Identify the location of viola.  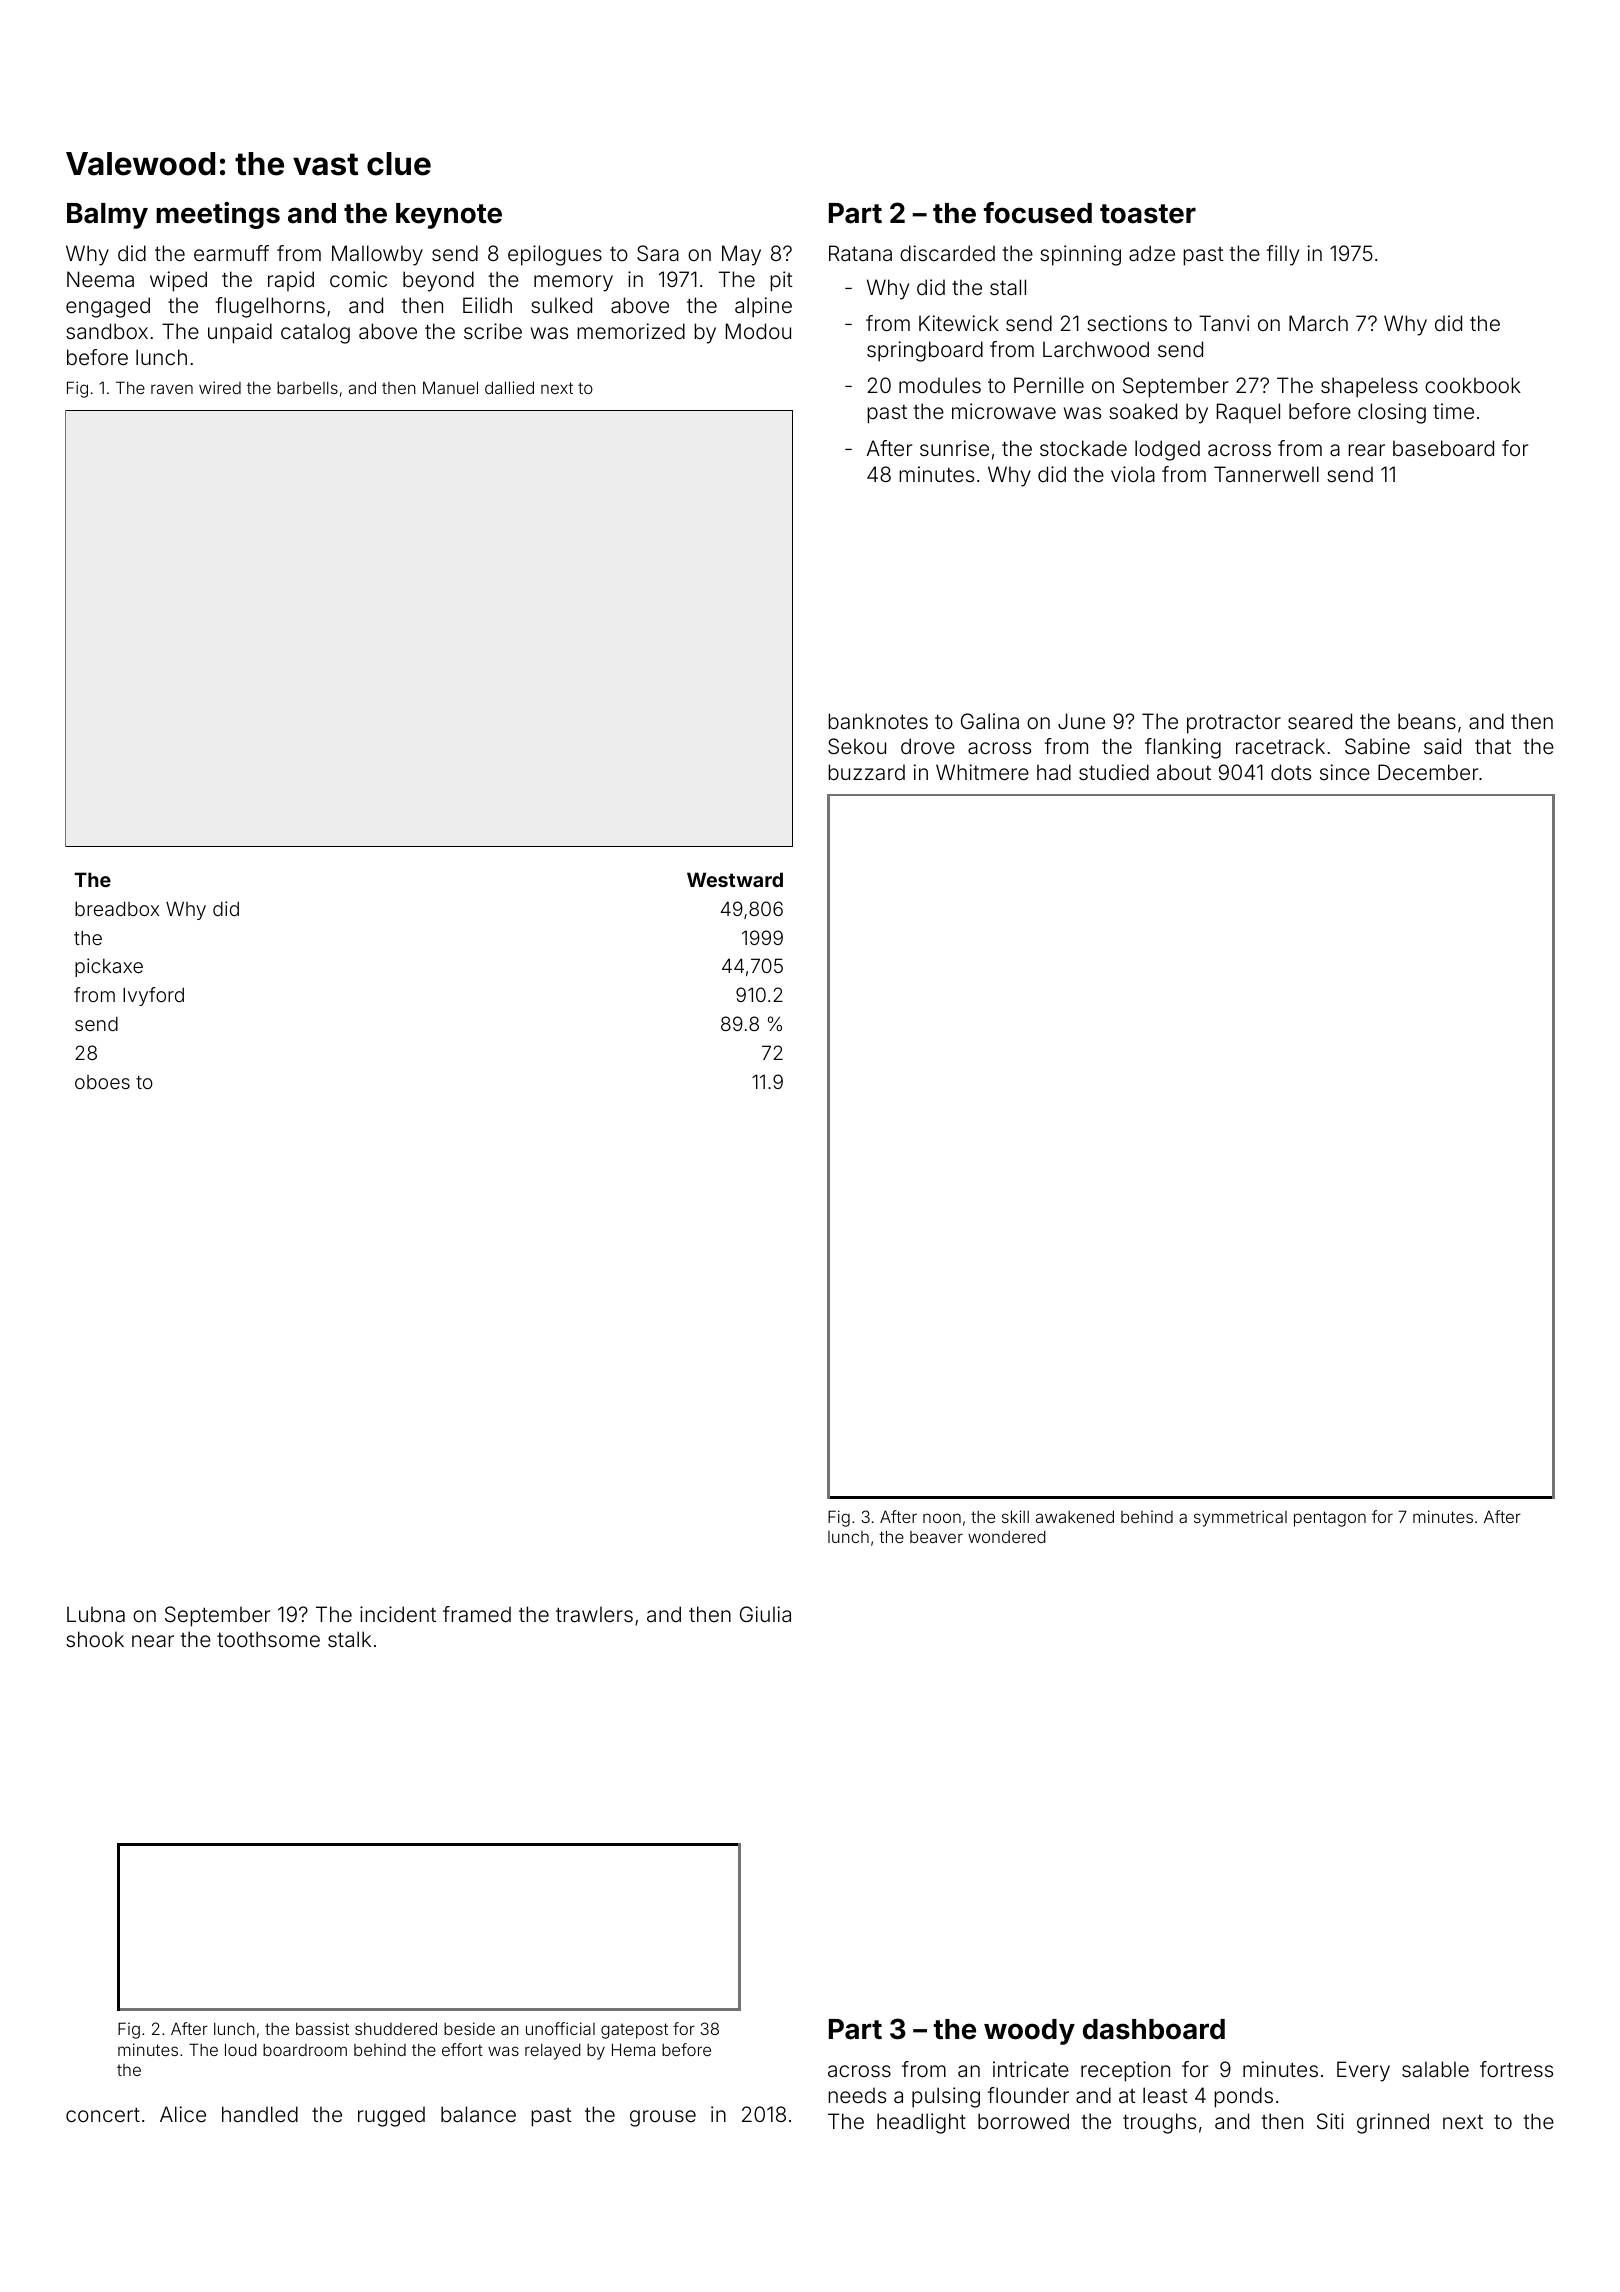
(1133, 474).
